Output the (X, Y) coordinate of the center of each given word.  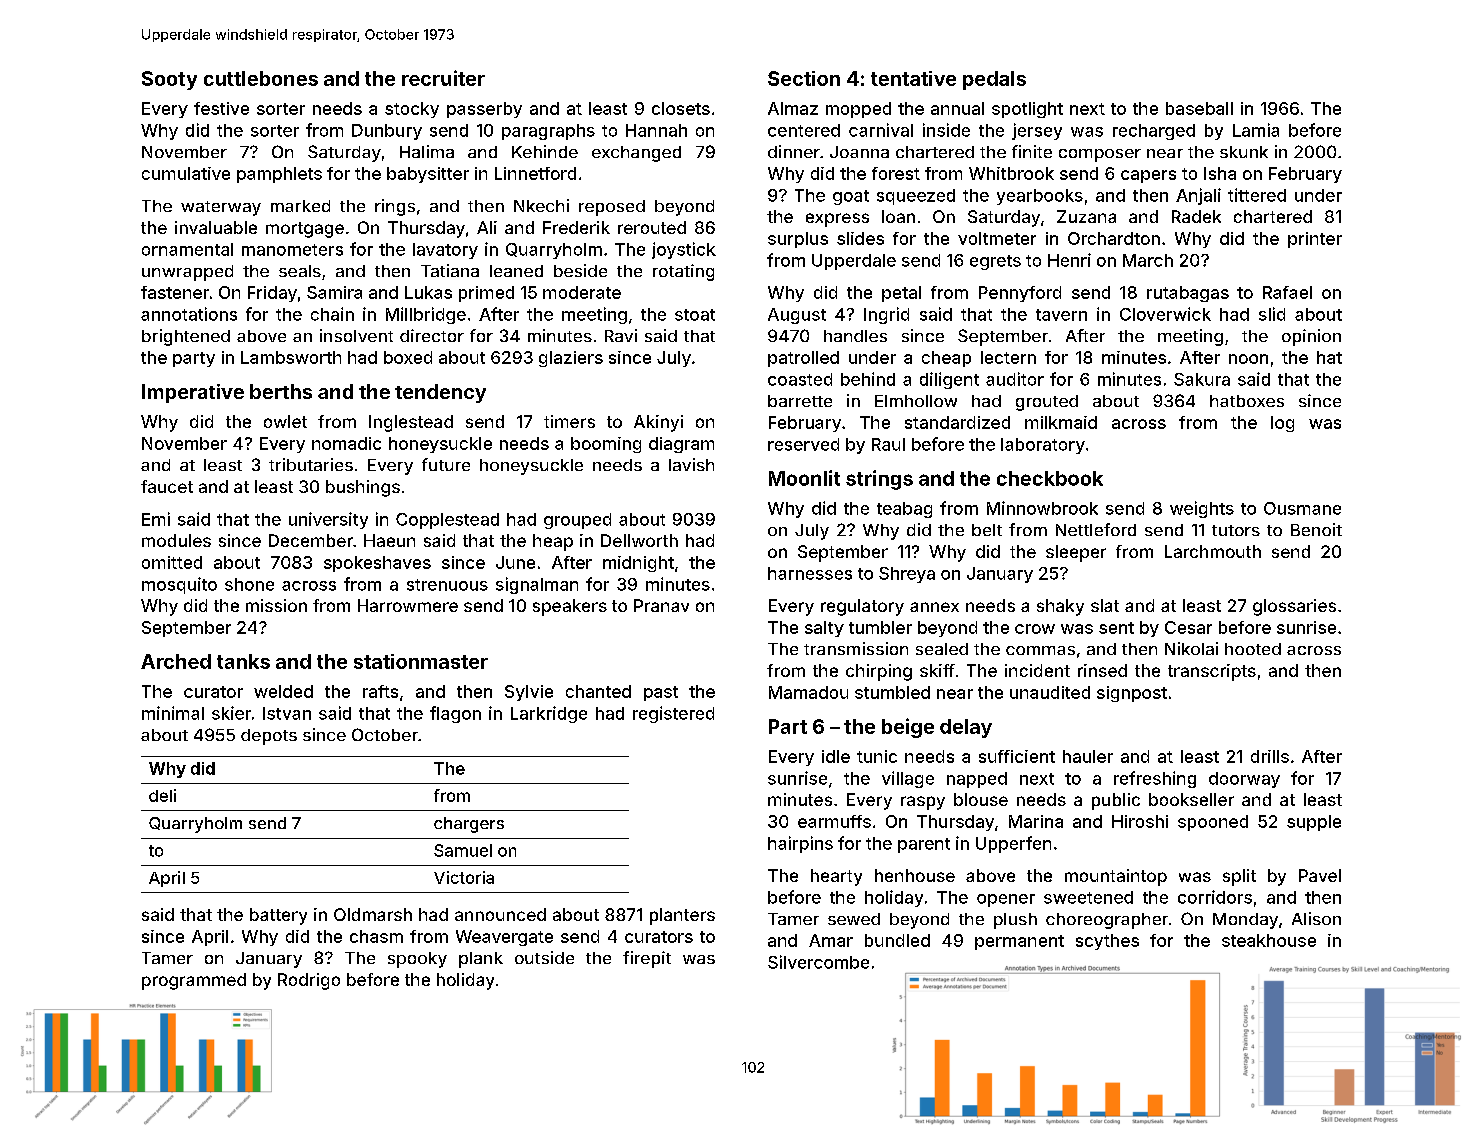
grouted (1047, 403)
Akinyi (658, 423)
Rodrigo (309, 981)
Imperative (193, 393)
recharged (1154, 132)
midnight (638, 564)
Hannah (656, 130)
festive (221, 108)
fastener (175, 292)
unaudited (1050, 692)
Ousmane (1302, 508)
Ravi (621, 335)
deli (162, 795)
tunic (877, 756)
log (1282, 424)
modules (176, 540)
